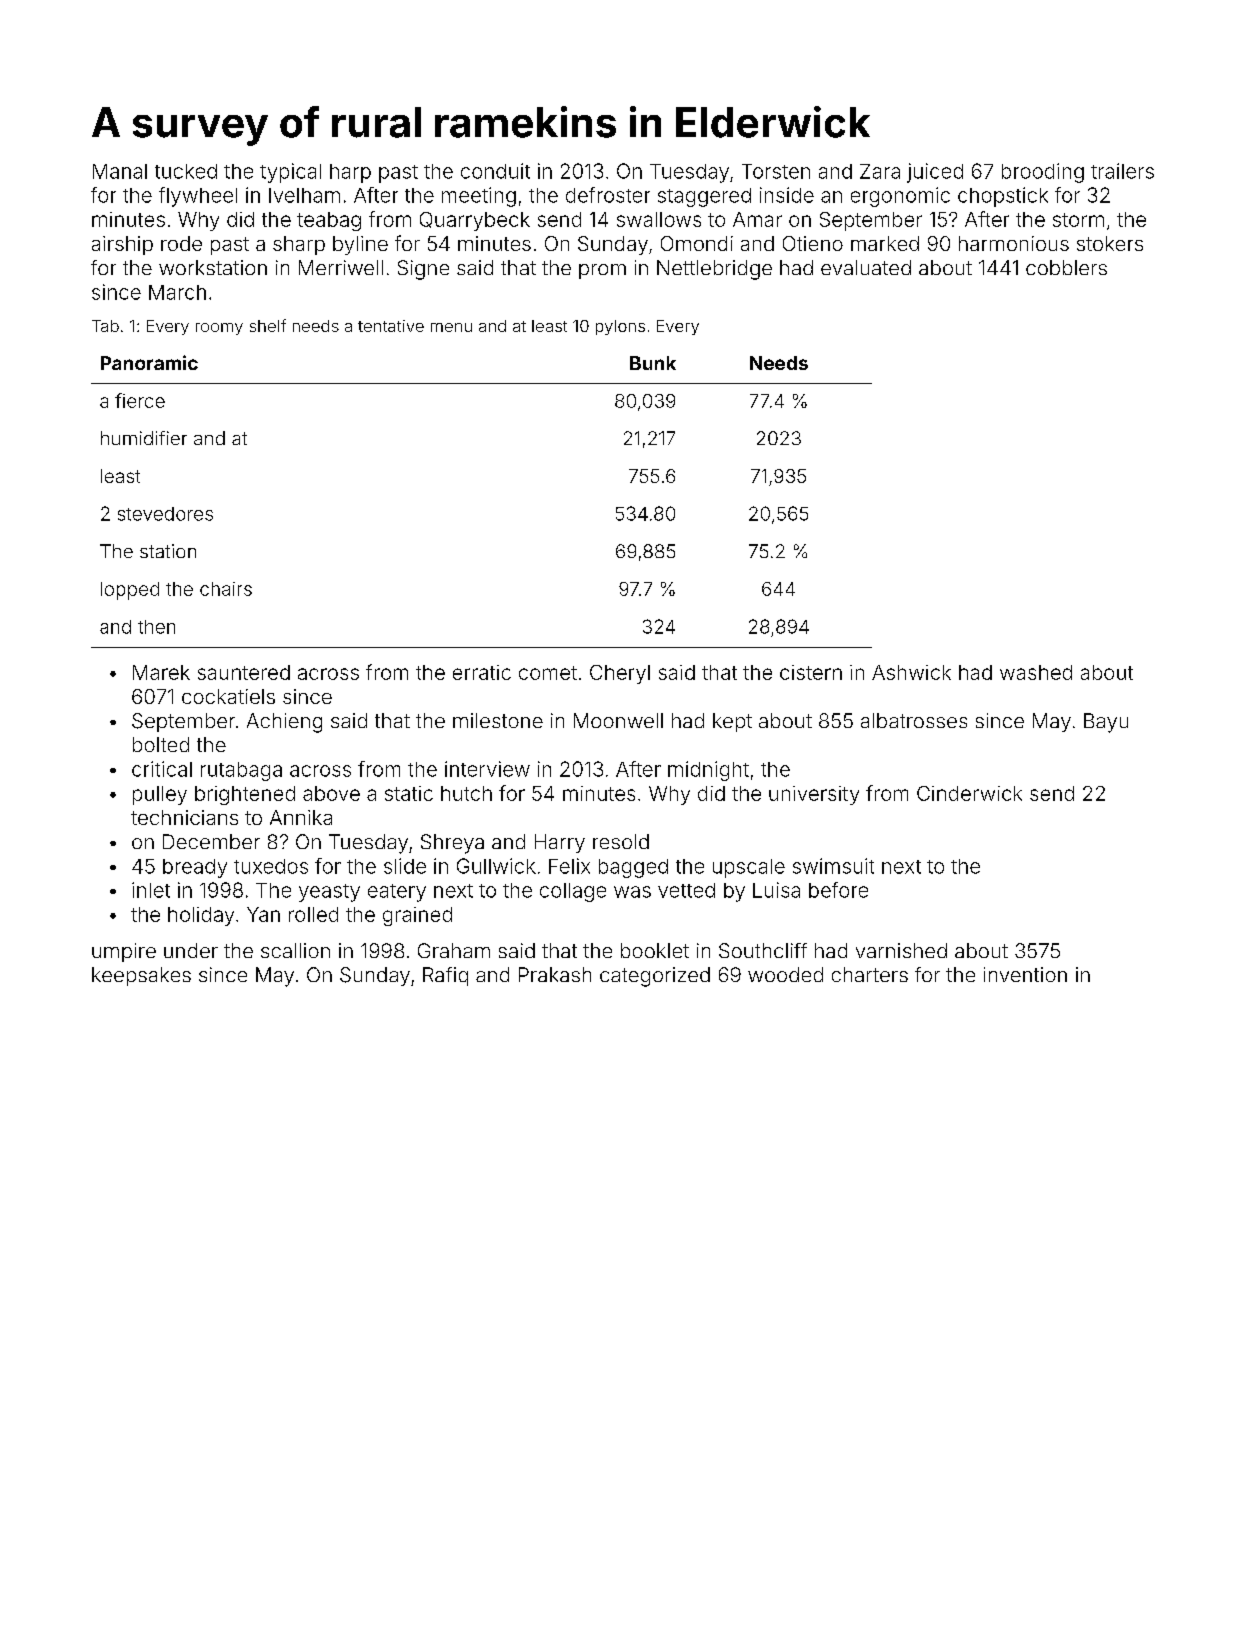 Image resolution: width=1255 pixels, height=1625 pixels. I want to click on technicians, so click(184, 817).
